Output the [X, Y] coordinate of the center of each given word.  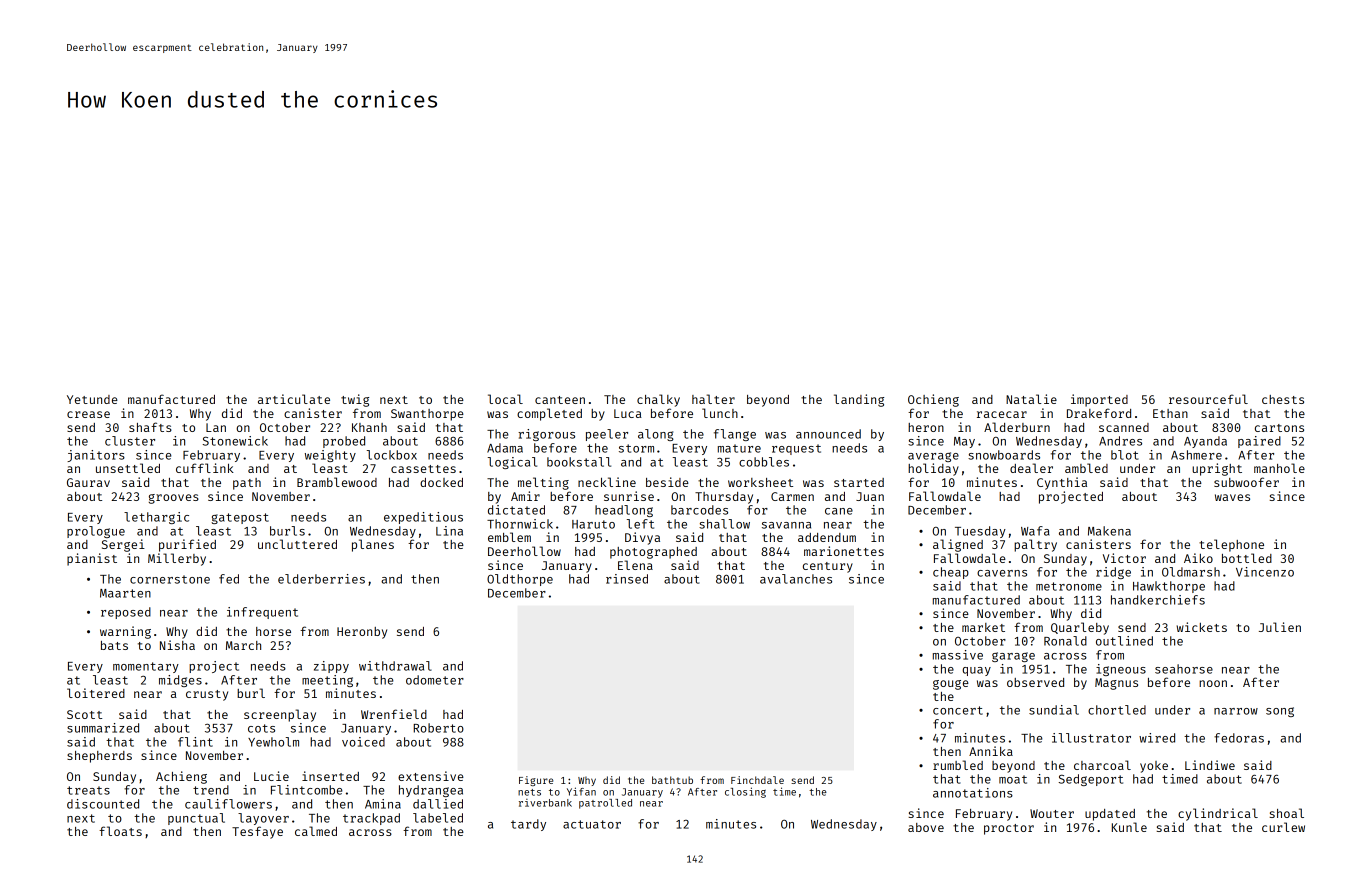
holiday [933, 469]
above [926, 827]
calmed [316, 831]
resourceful [1208, 399]
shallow [724, 524]
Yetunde [92, 399]
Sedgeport [1091, 780]
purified [187, 545]
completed [549, 414]
